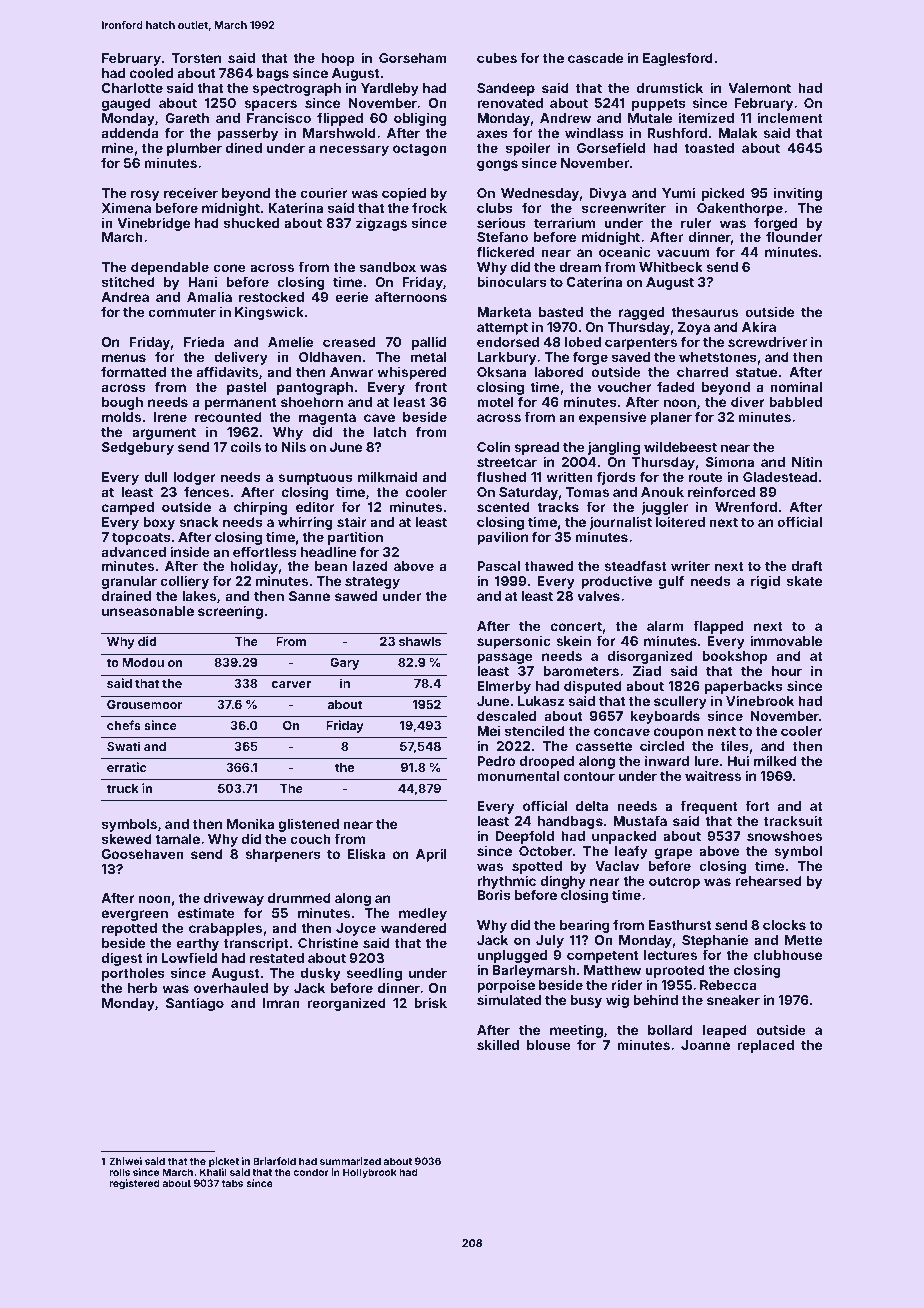 The image size is (924, 1308). What do you see at coordinates (338, 59) in the screenshot?
I see `hoop` at bounding box center [338, 59].
